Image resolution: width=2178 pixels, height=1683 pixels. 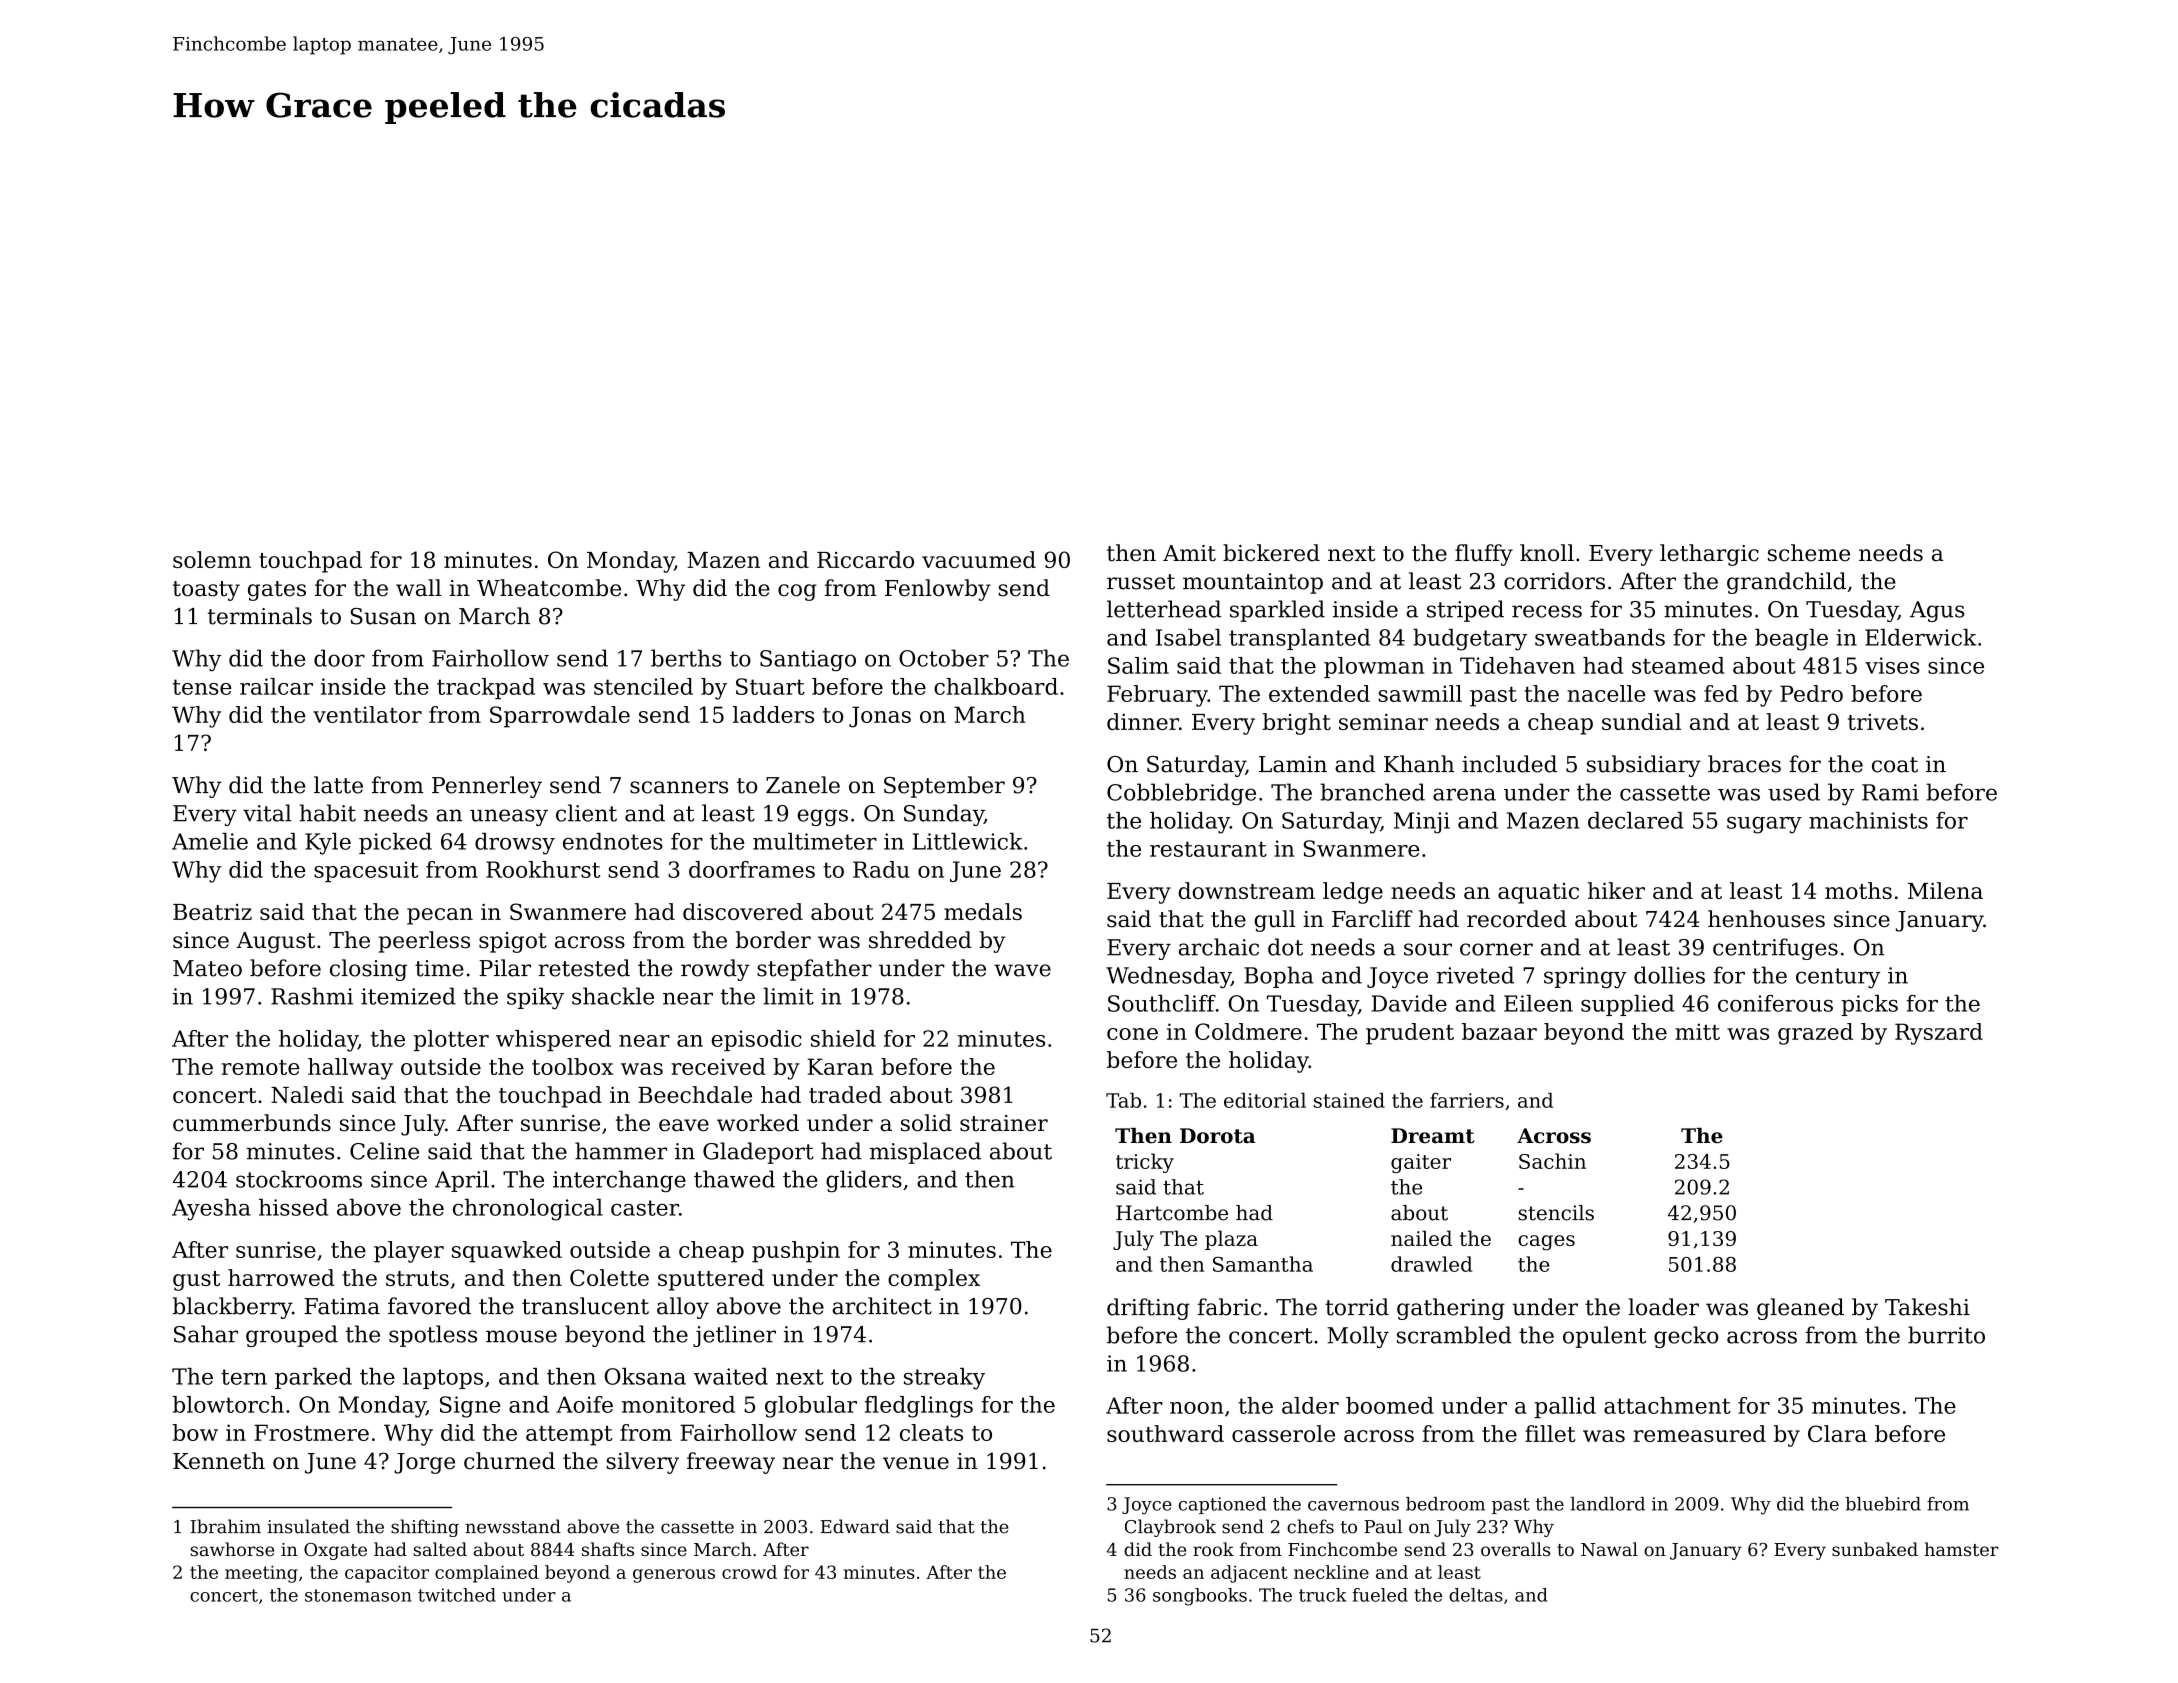 What do you see at coordinates (1476, 1595) in the image?
I see `deltas` at bounding box center [1476, 1595].
